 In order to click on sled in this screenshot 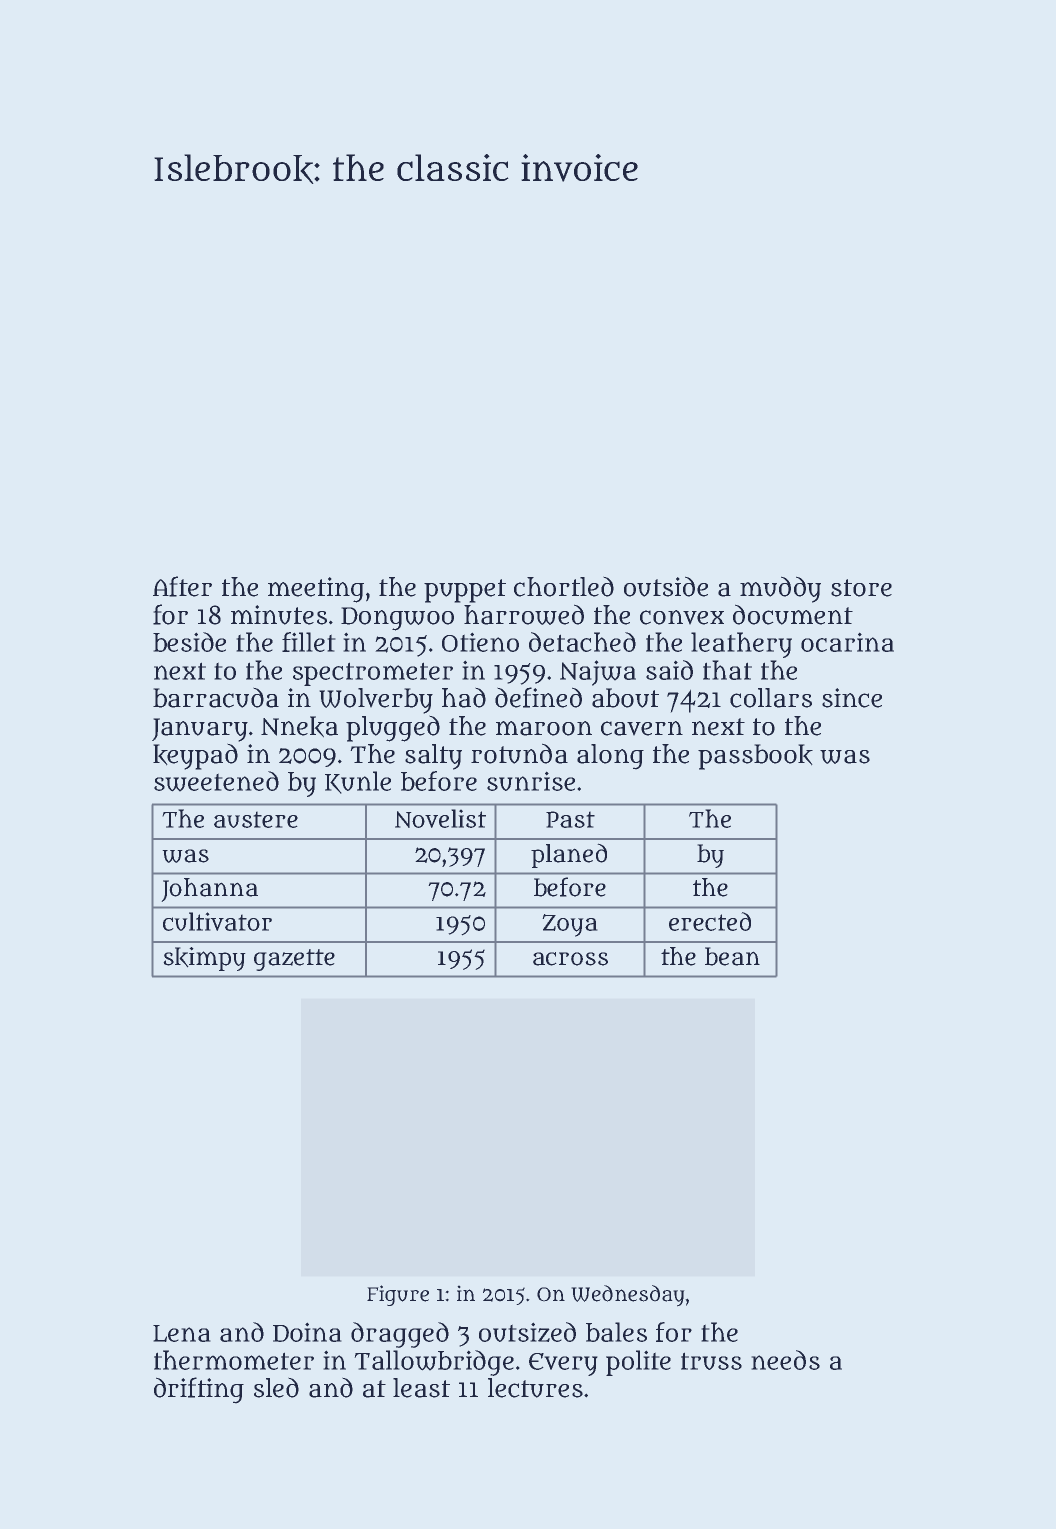, I will do `click(276, 1388)`.
